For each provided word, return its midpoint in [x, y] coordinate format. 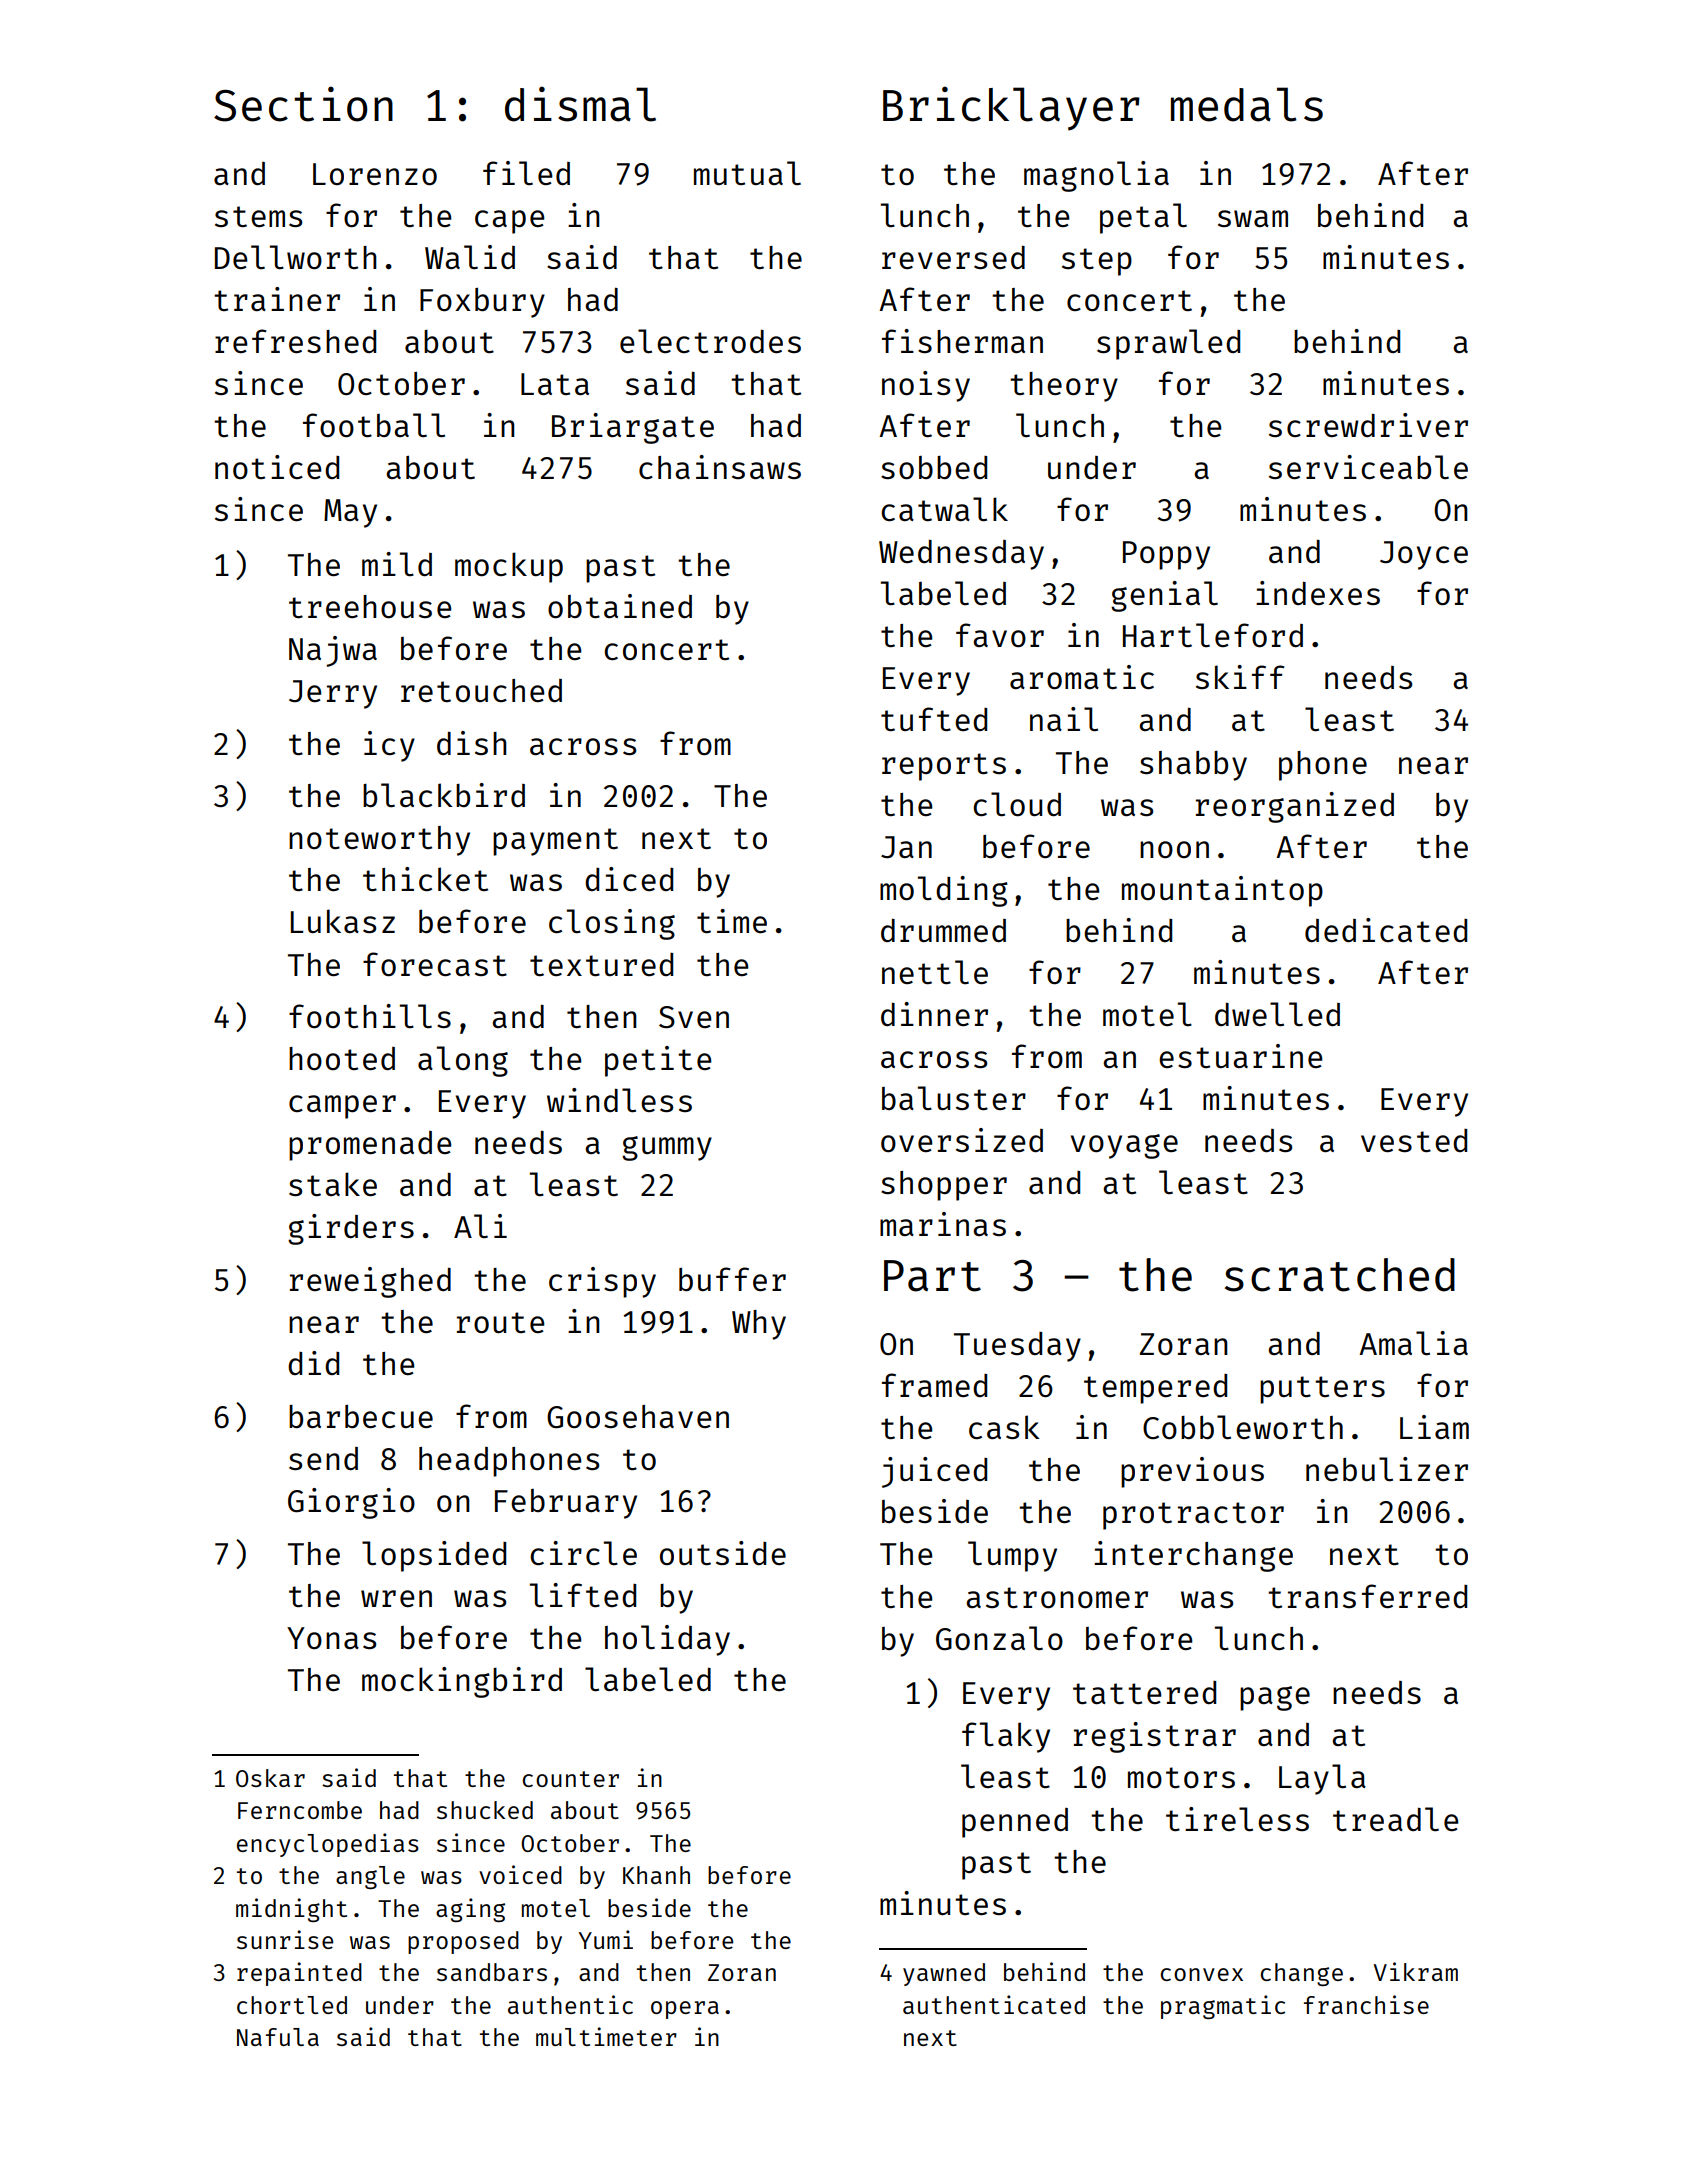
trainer [277, 299]
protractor [1193, 1516]
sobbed [934, 467]
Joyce [1424, 555]
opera [685, 2010]
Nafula [278, 2037]
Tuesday [1017, 1347]
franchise [1366, 2004]
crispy [602, 1282]
